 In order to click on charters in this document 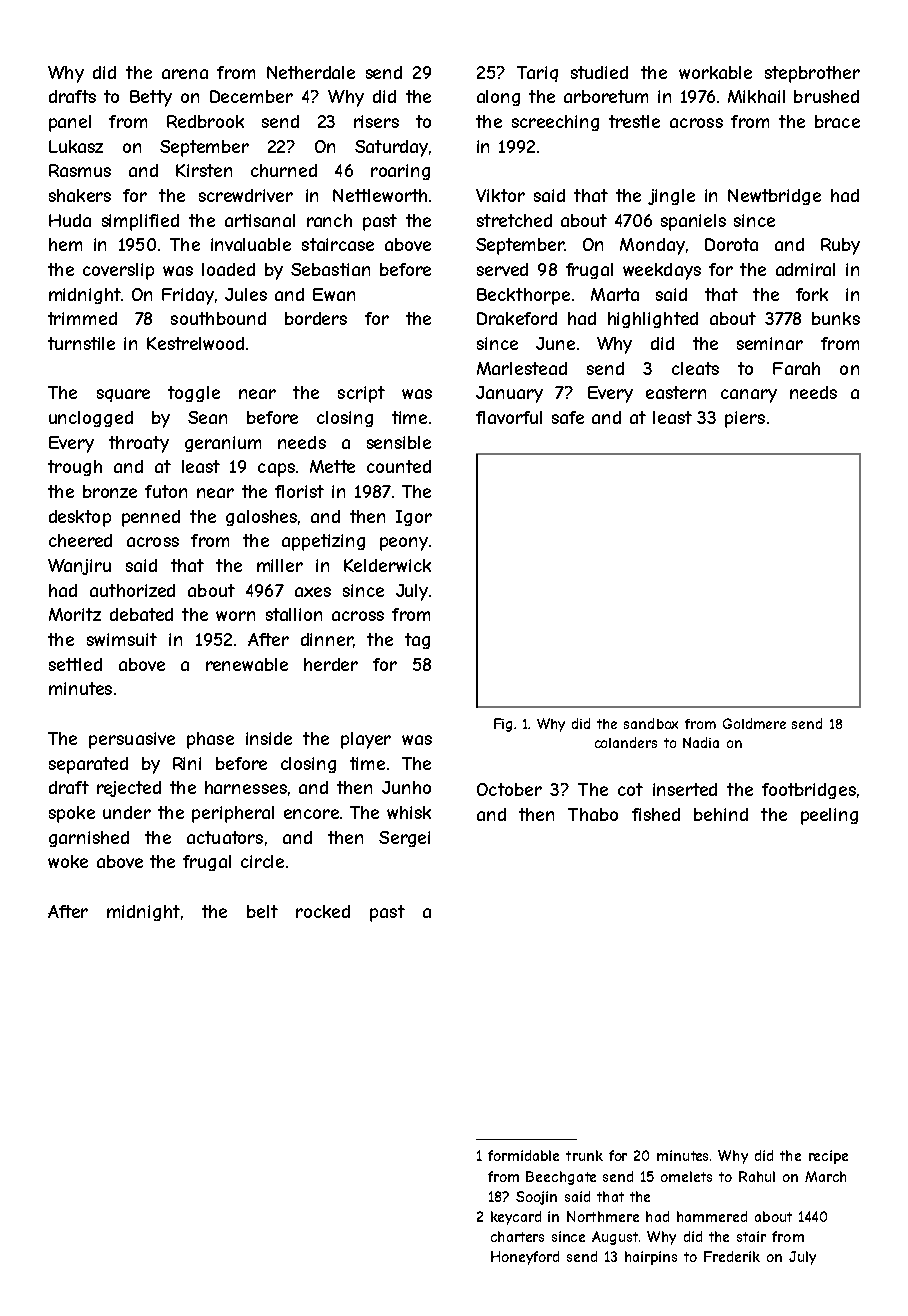, I will do `click(517, 1236)`.
